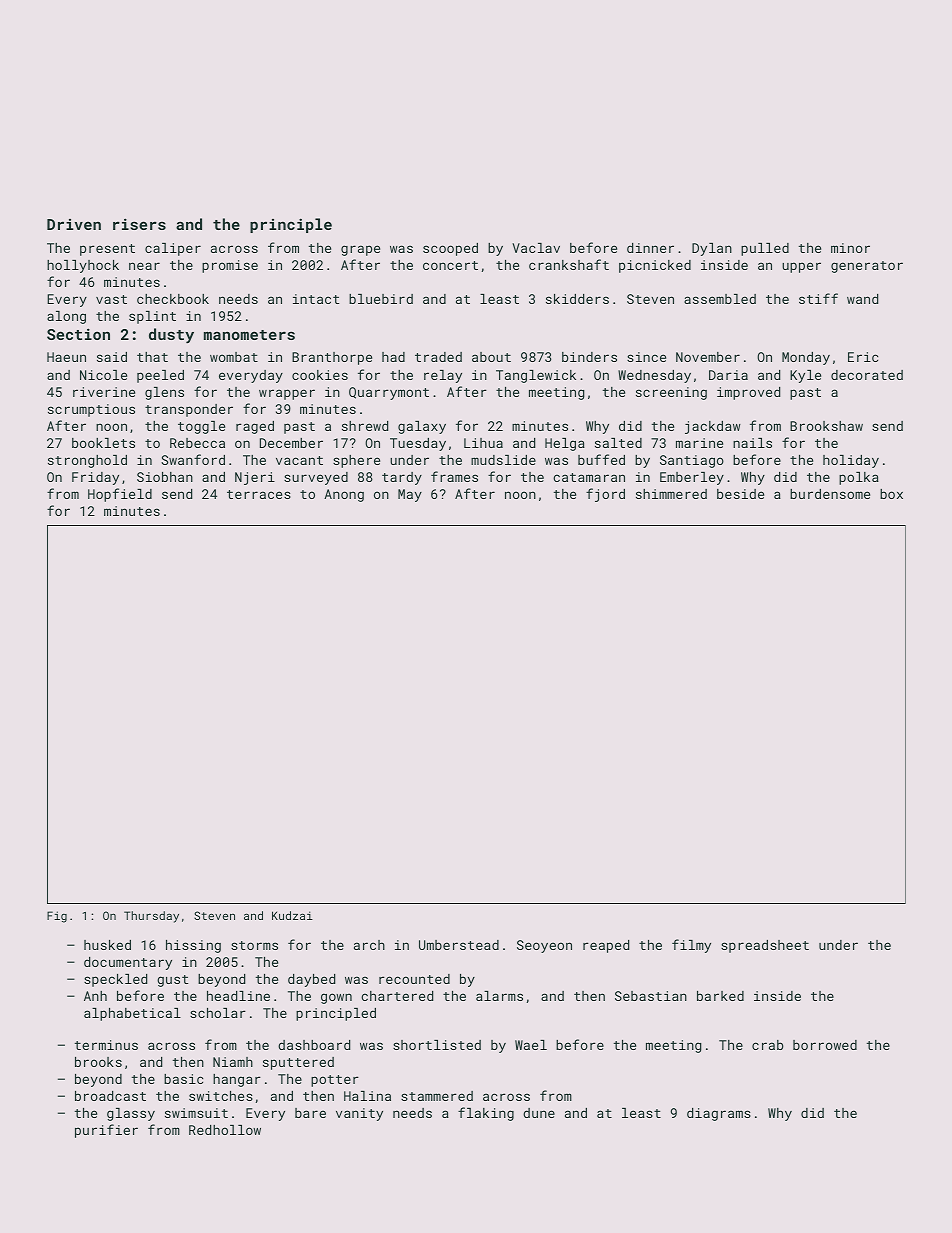  I want to click on Monday, so click(806, 358).
